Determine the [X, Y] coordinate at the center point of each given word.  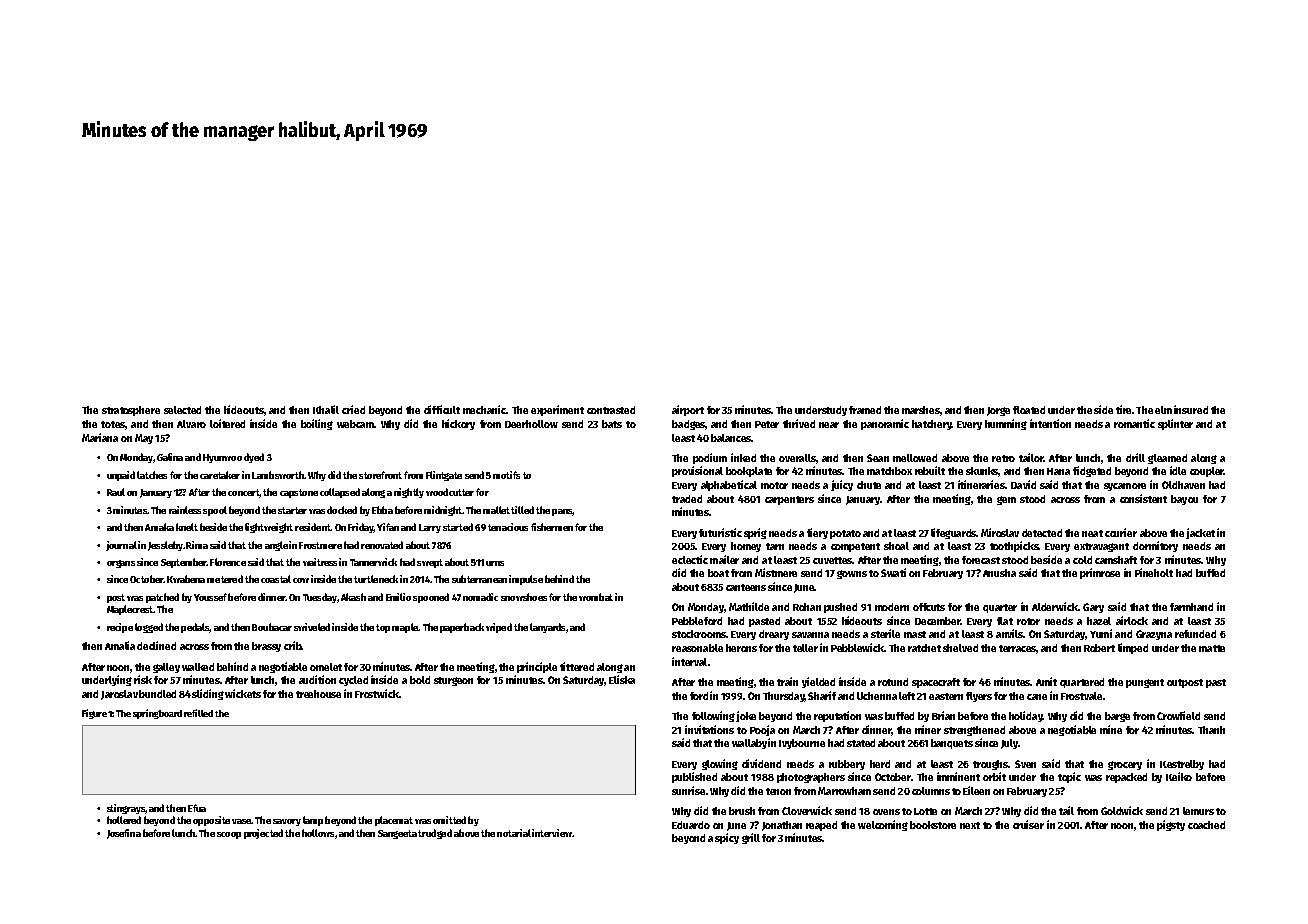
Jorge [998, 411]
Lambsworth [278, 475]
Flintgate [444, 476]
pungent [1145, 683]
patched [162, 598]
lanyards [547, 628]
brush [742, 811]
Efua [197, 808]
